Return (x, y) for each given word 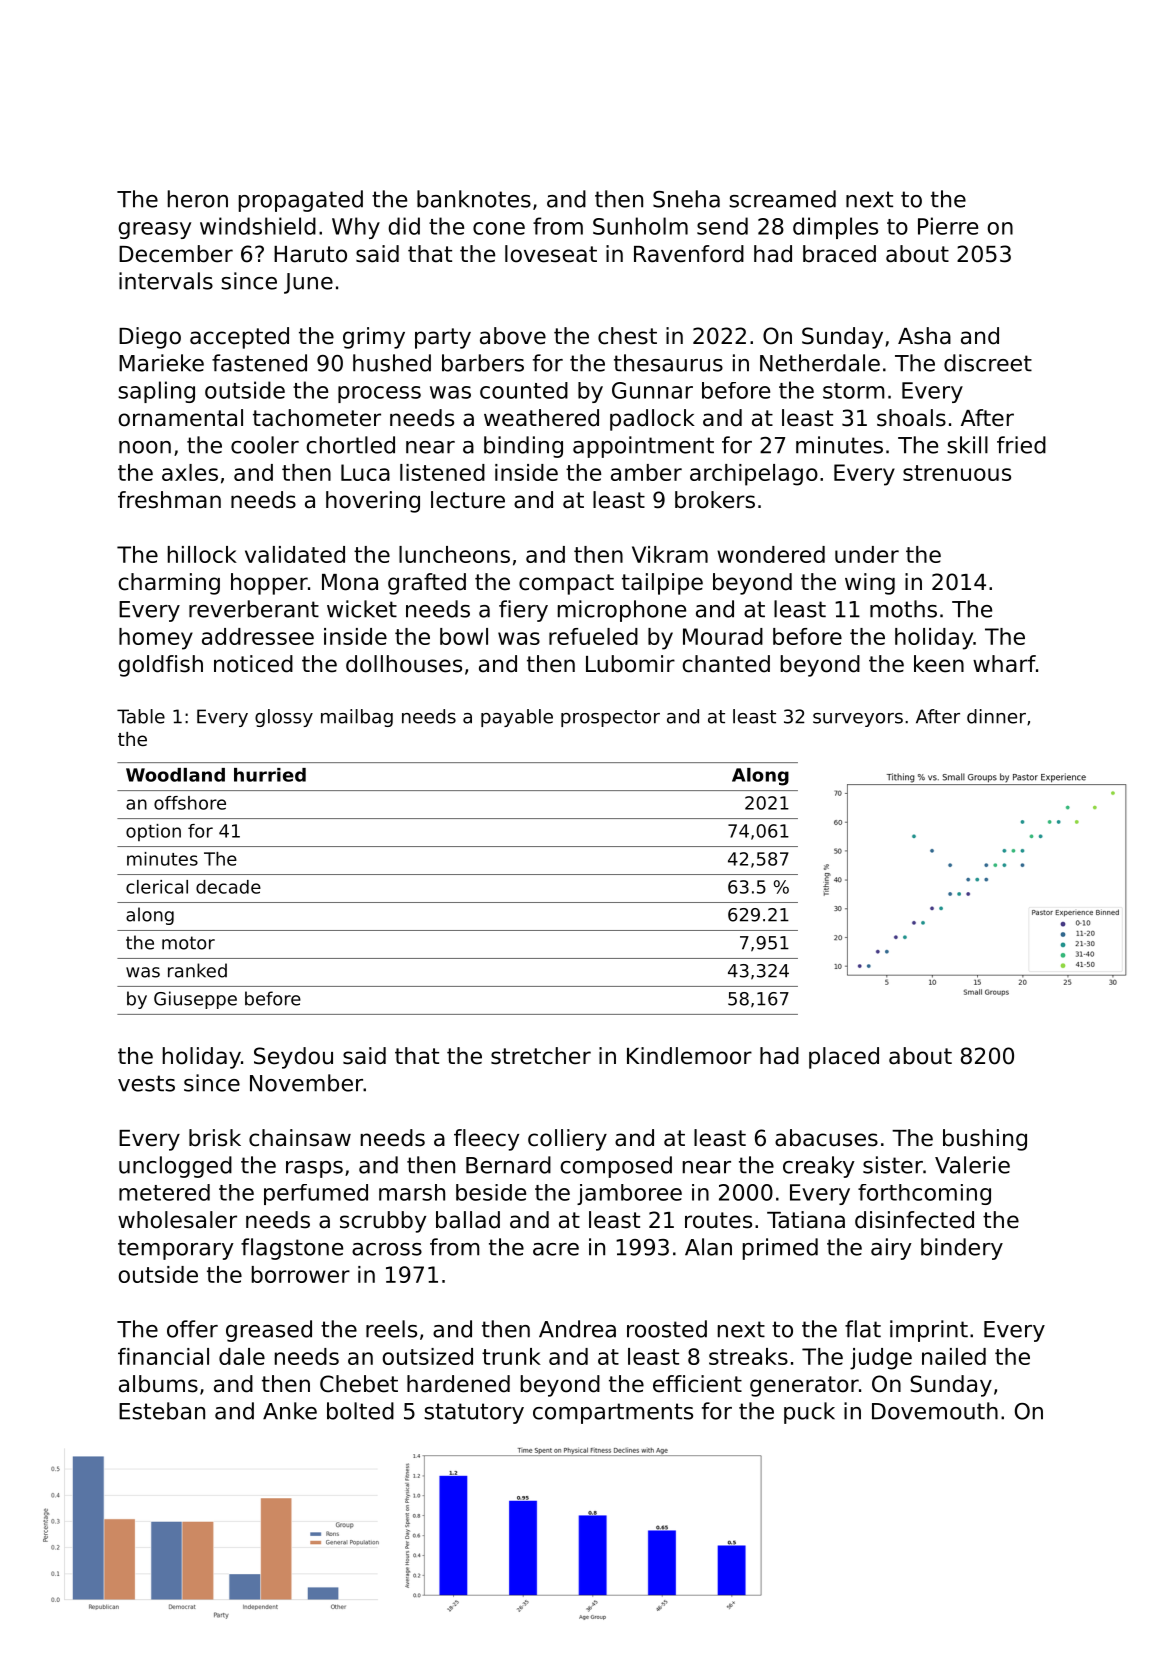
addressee (258, 636)
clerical (157, 887)
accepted (239, 338)
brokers (715, 500)
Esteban (162, 1411)
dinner (996, 716)
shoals (911, 418)
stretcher (541, 1056)
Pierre (948, 226)
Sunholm (640, 226)
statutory (474, 1413)
